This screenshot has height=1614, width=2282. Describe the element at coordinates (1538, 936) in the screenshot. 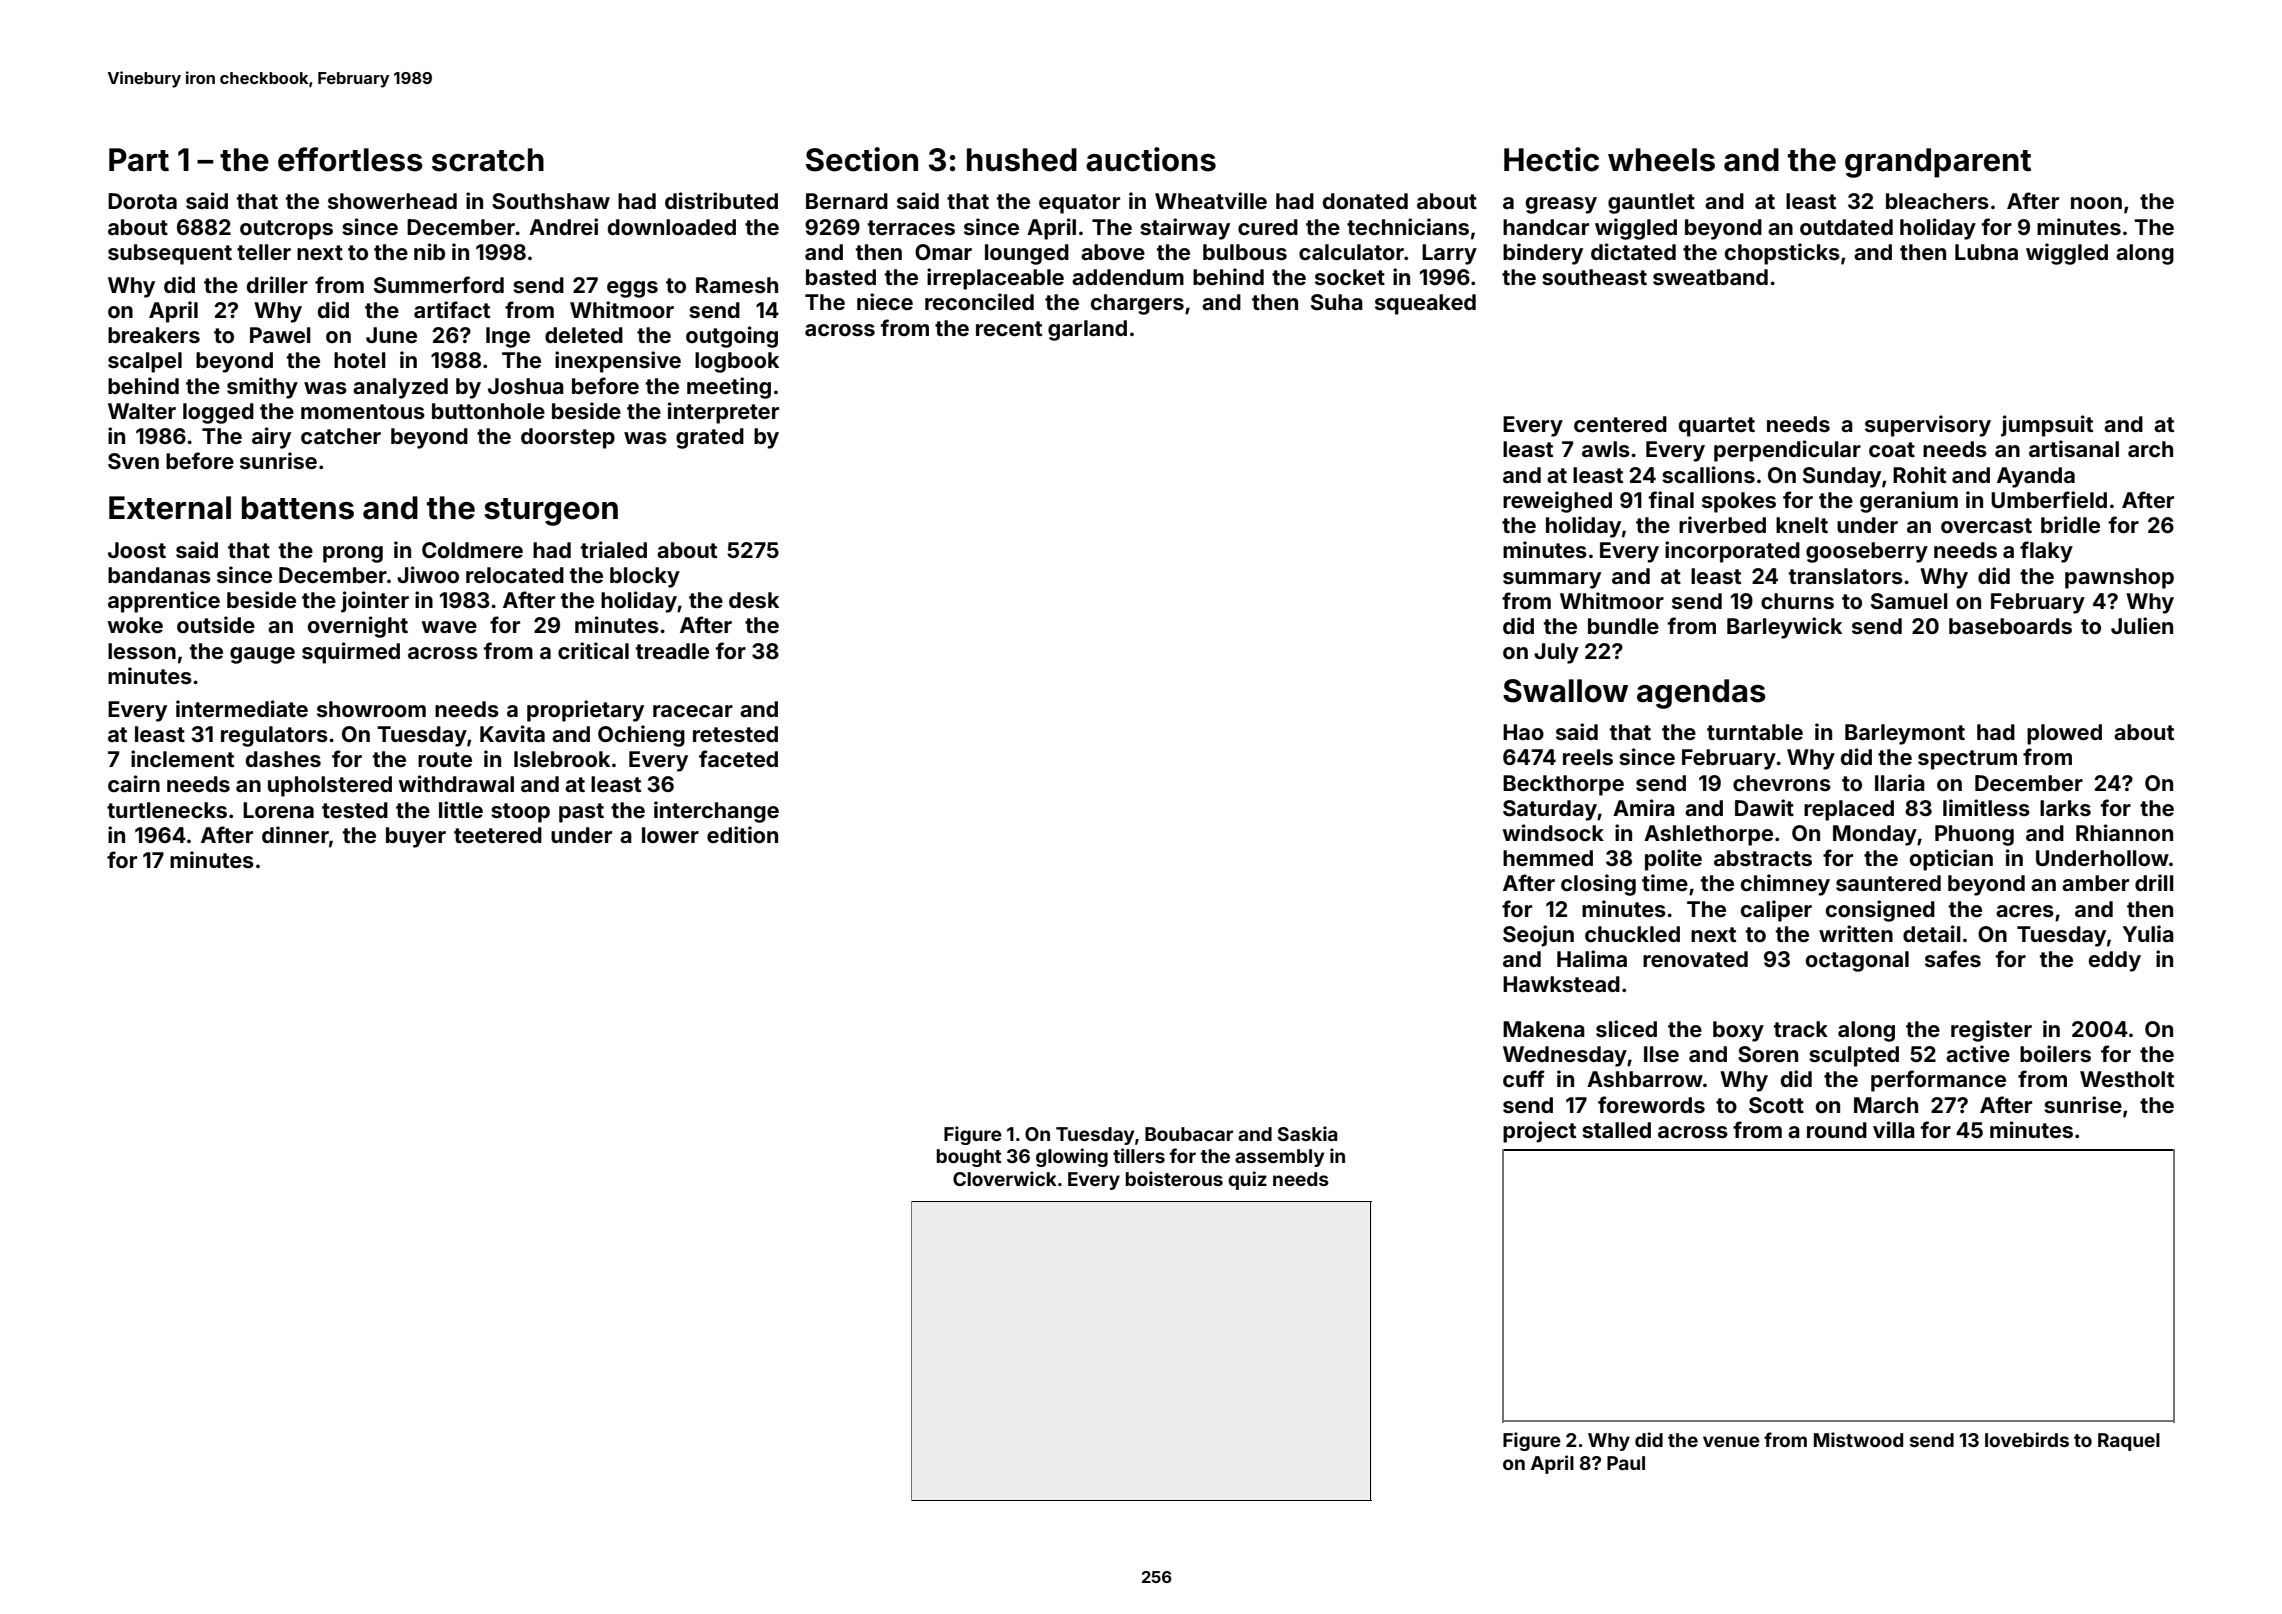

I see `Seojun` at that location.
